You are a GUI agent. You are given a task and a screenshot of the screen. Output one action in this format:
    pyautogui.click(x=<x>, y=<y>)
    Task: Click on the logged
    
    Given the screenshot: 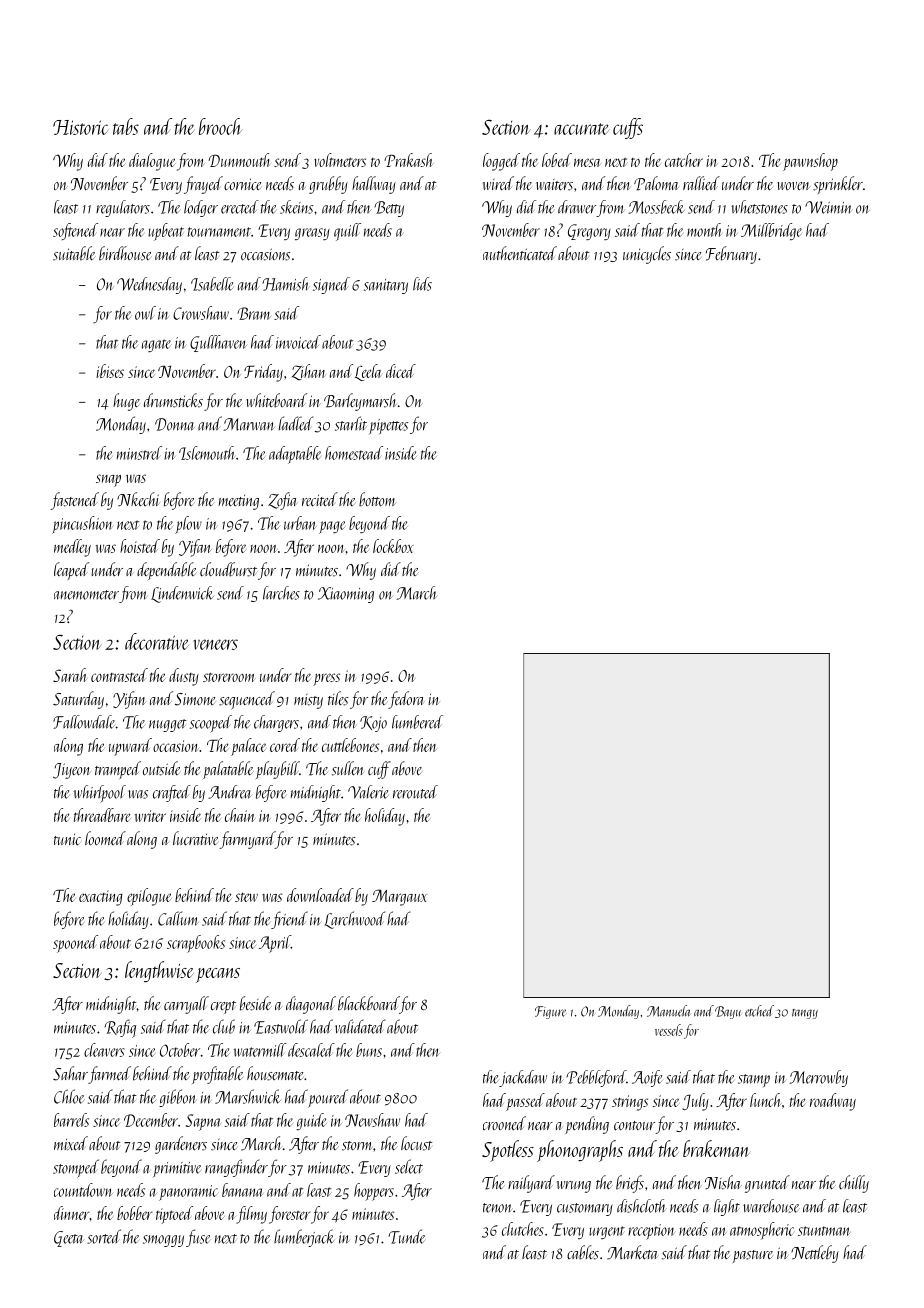 What is the action you would take?
    pyautogui.click(x=501, y=162)
